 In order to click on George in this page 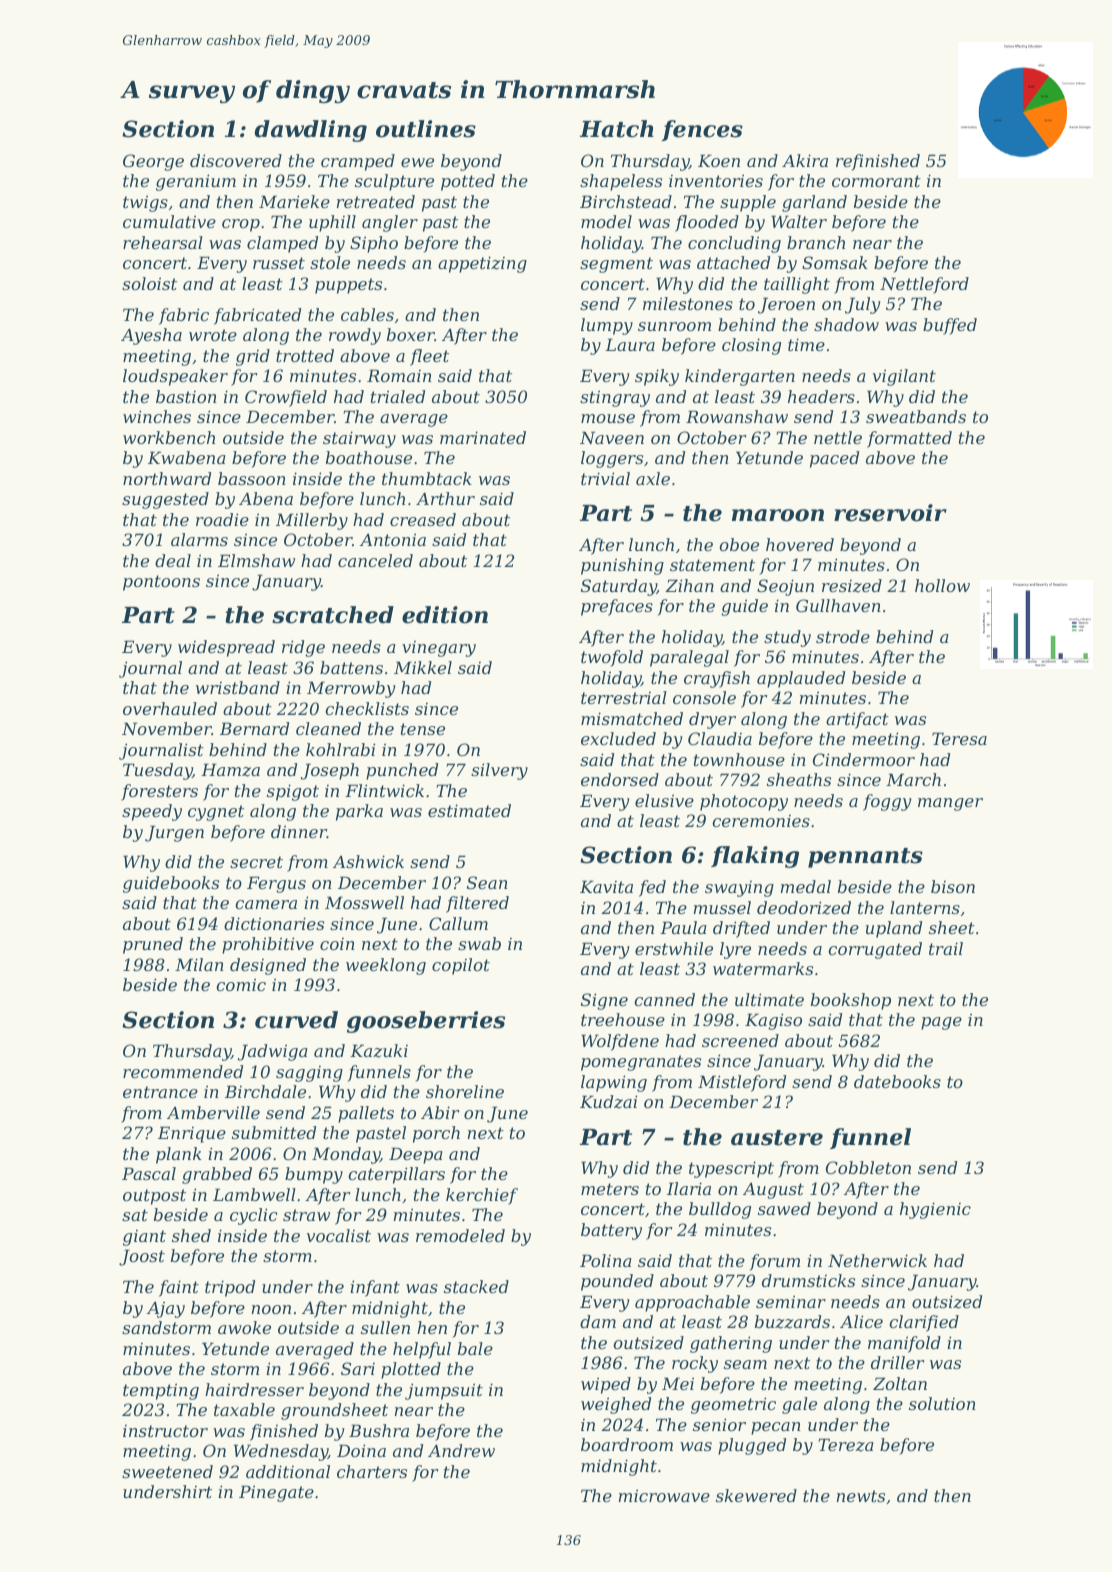, I will do `click(153, 162)`.
